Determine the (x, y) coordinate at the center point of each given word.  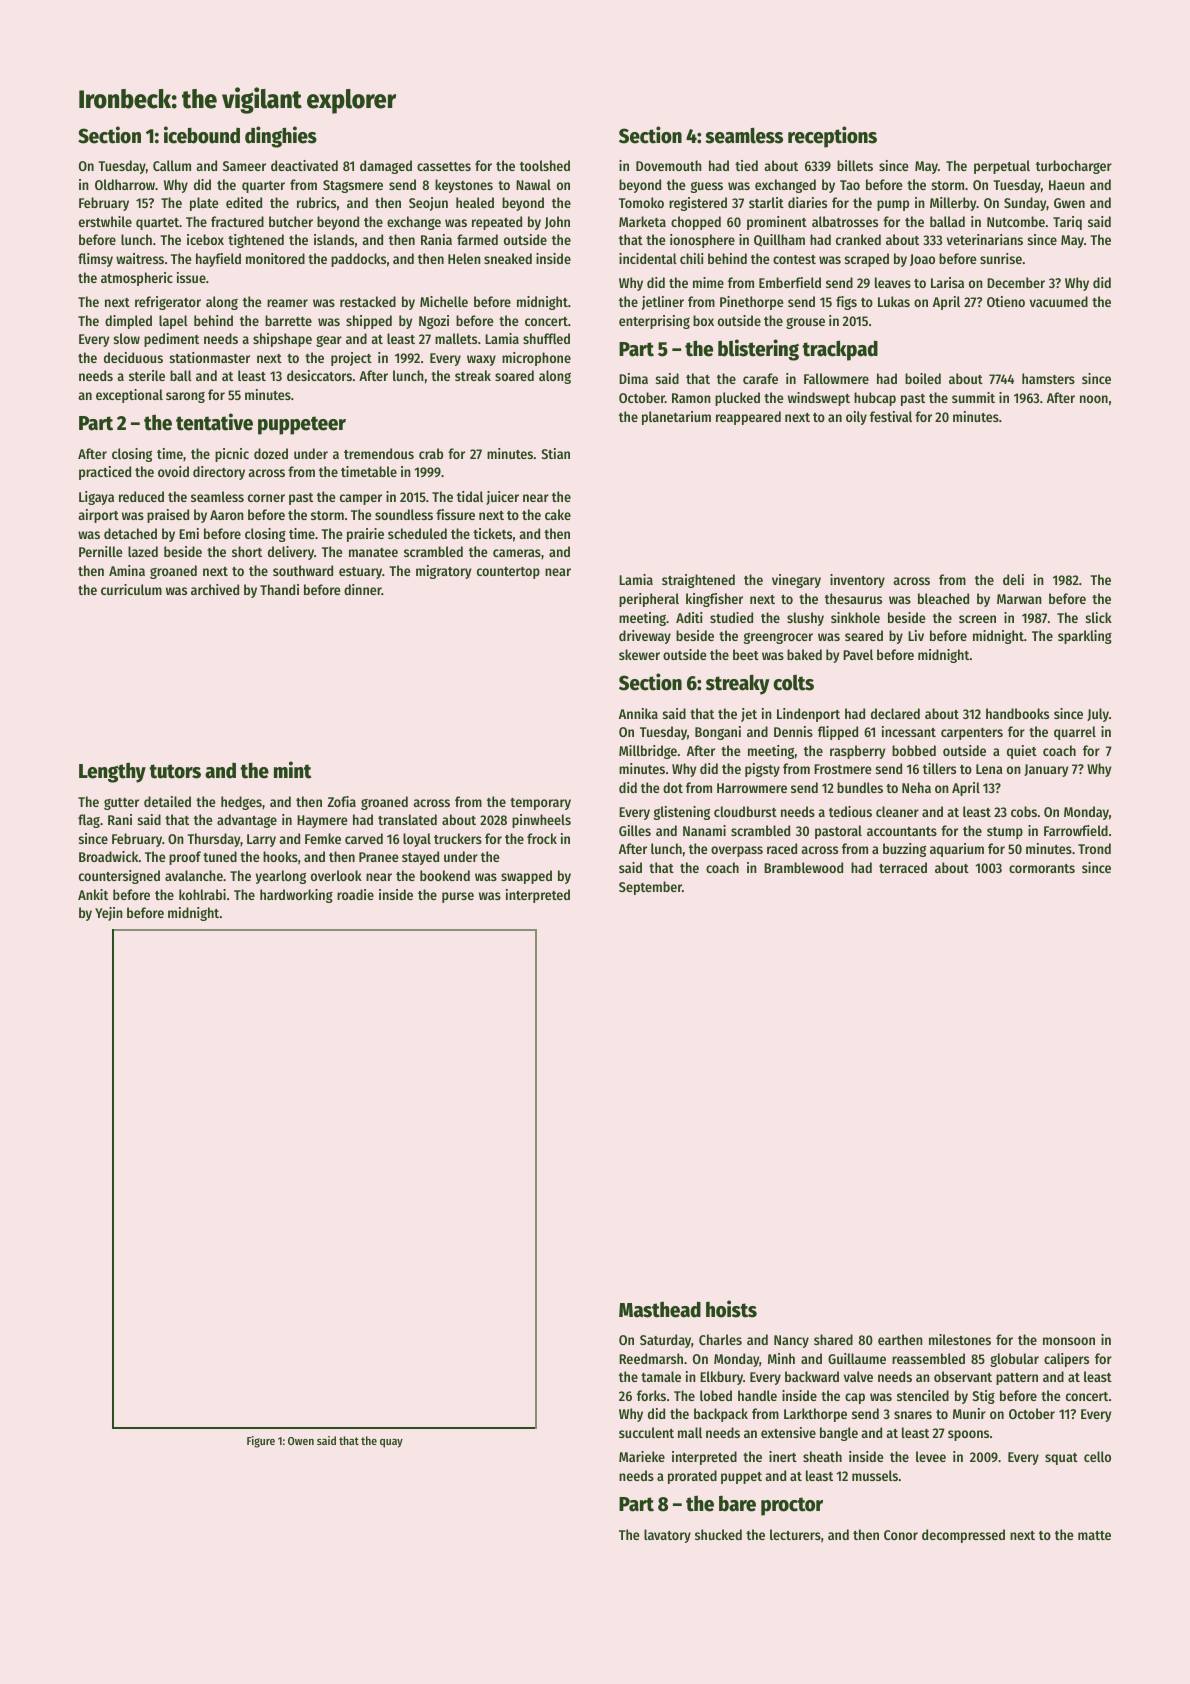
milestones (960, 1339)
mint (292, 770)
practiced (105, 473)
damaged (386, 167)
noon (1094, 399)
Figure (261, 1442)
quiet (1022, 752)
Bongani (718, 733)
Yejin (109, 914)
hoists (731, 1309)
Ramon (691, 398)
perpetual (1002, 167)
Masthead (660, 1309)
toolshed (545, 165)
